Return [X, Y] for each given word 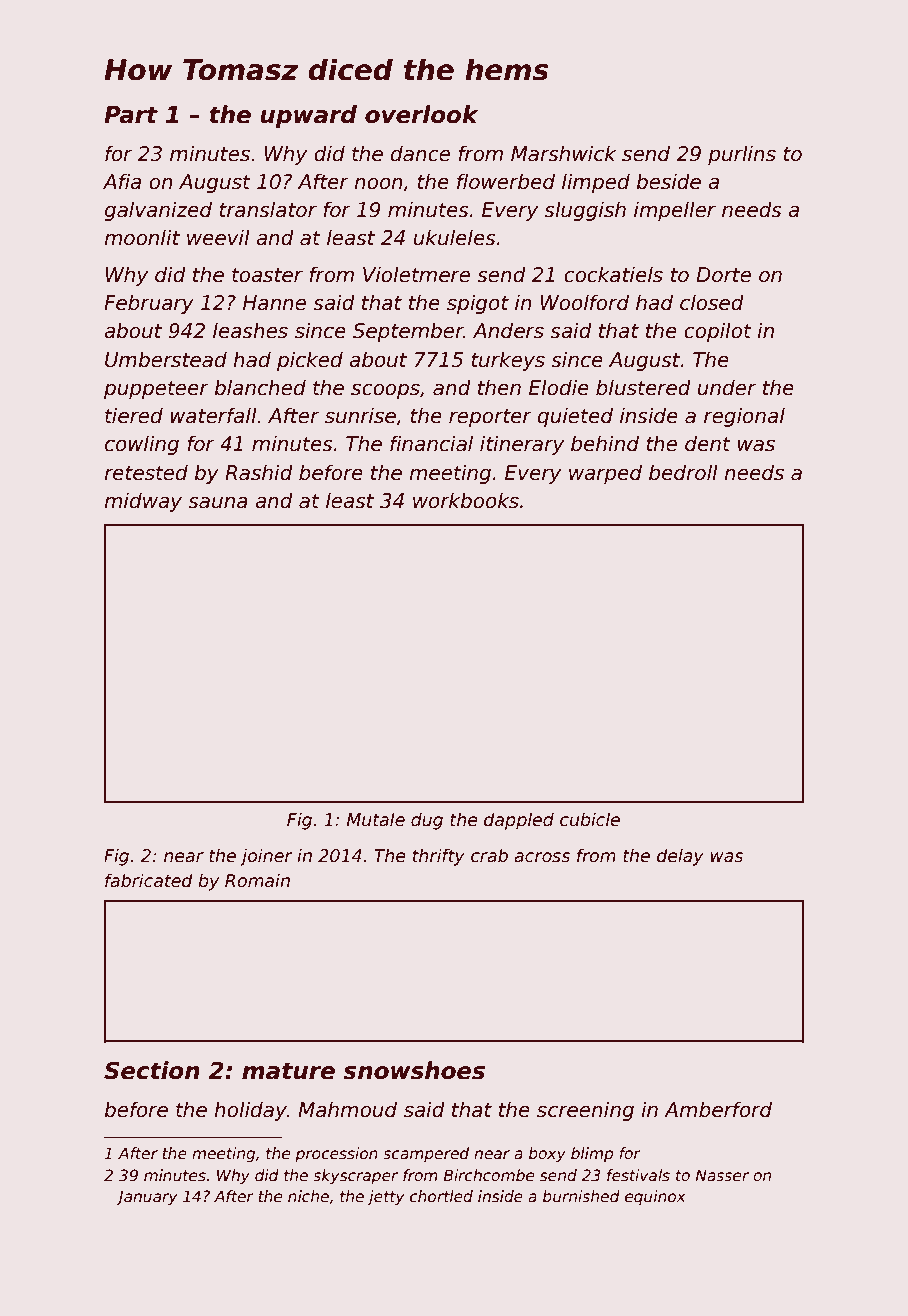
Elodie [559, 387]
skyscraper [355, 1176]
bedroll [683, 472]
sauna [218, 502]
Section [152, 1070]
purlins [742, 155]
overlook [421, 114]
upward [308, 116]
